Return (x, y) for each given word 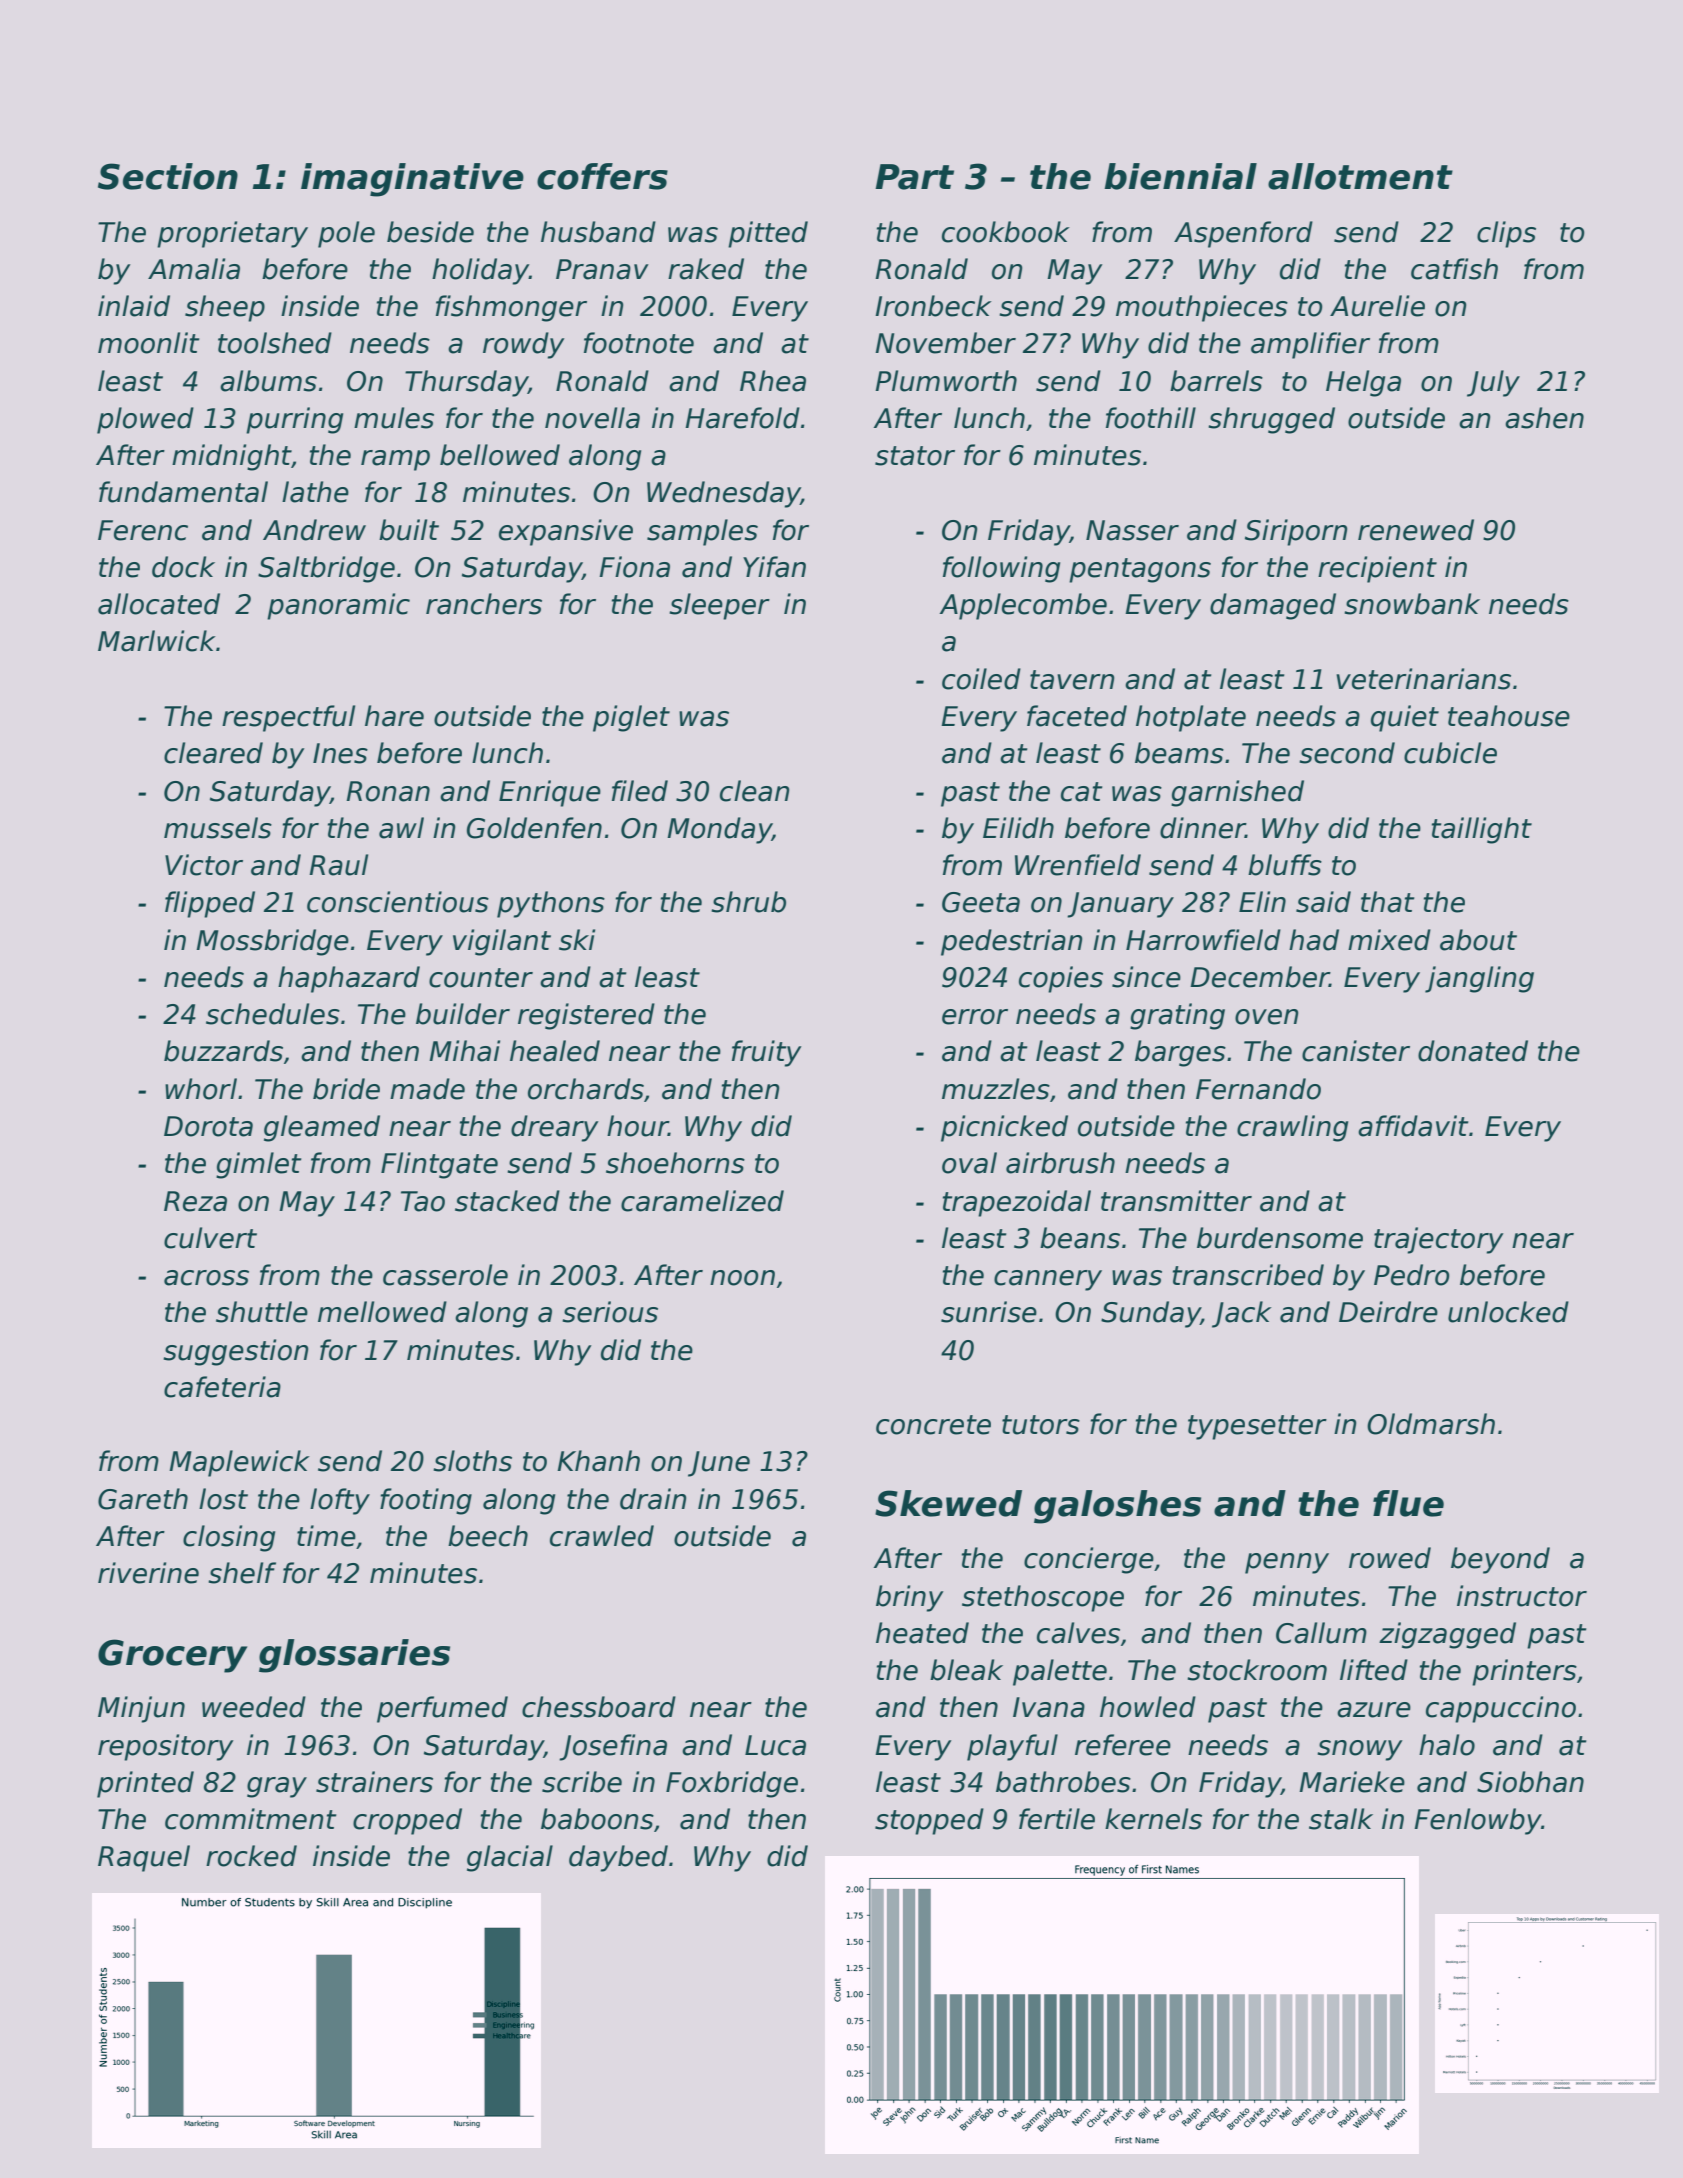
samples (702, 532)
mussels (218, 828)
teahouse (1509, 716)
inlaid (134, 306)
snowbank (1412, 604)
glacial (510, 1858)
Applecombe (1023, 606)
